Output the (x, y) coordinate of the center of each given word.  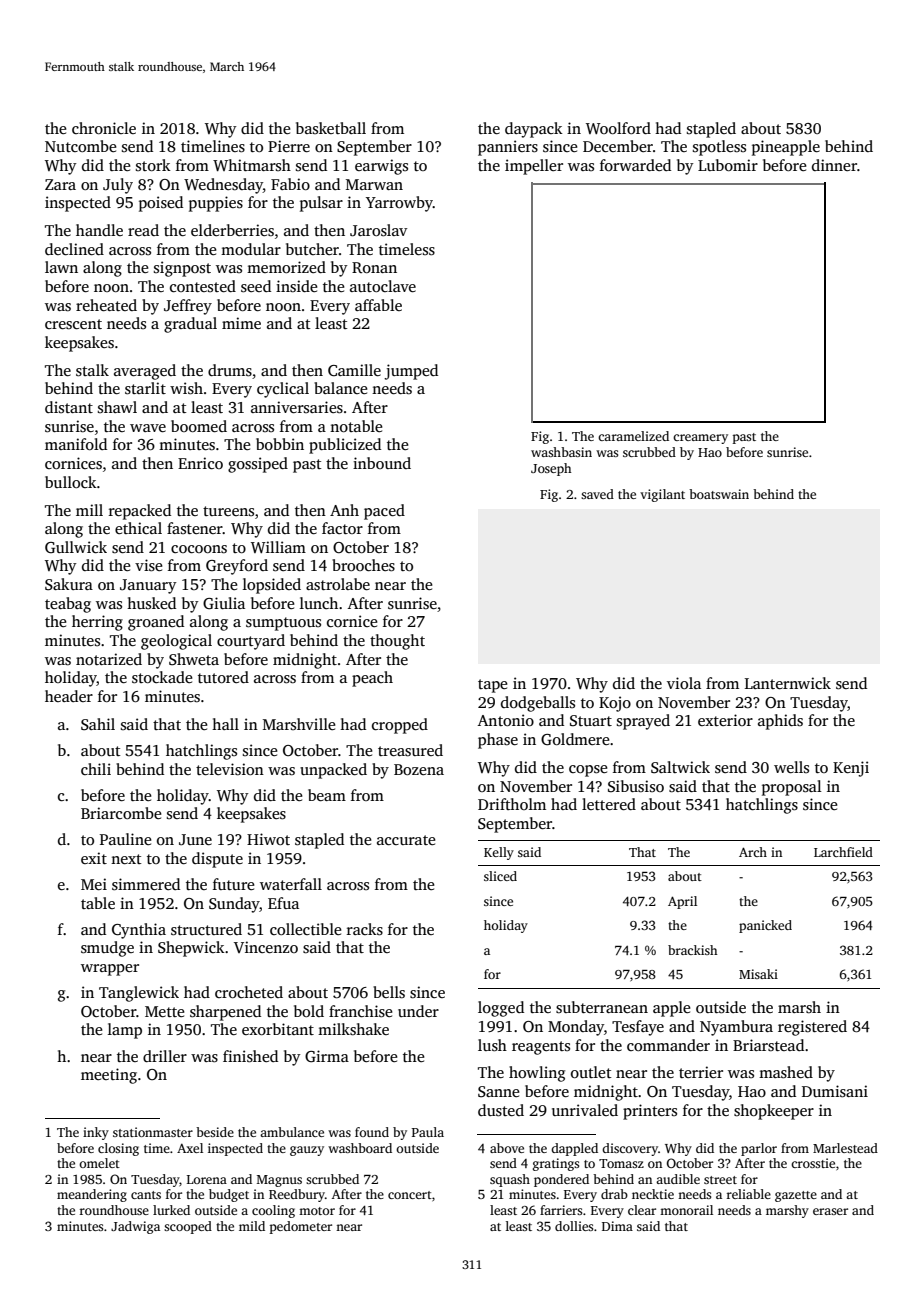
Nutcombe (80, 146)
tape (492, 686)
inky (96, 1133)
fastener (195, 528)
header (69, 696)
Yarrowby (399, 204)
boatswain (719, 494)
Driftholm (512, 804)
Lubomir (728, 165)
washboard (360, 1148)
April (682, 902)
